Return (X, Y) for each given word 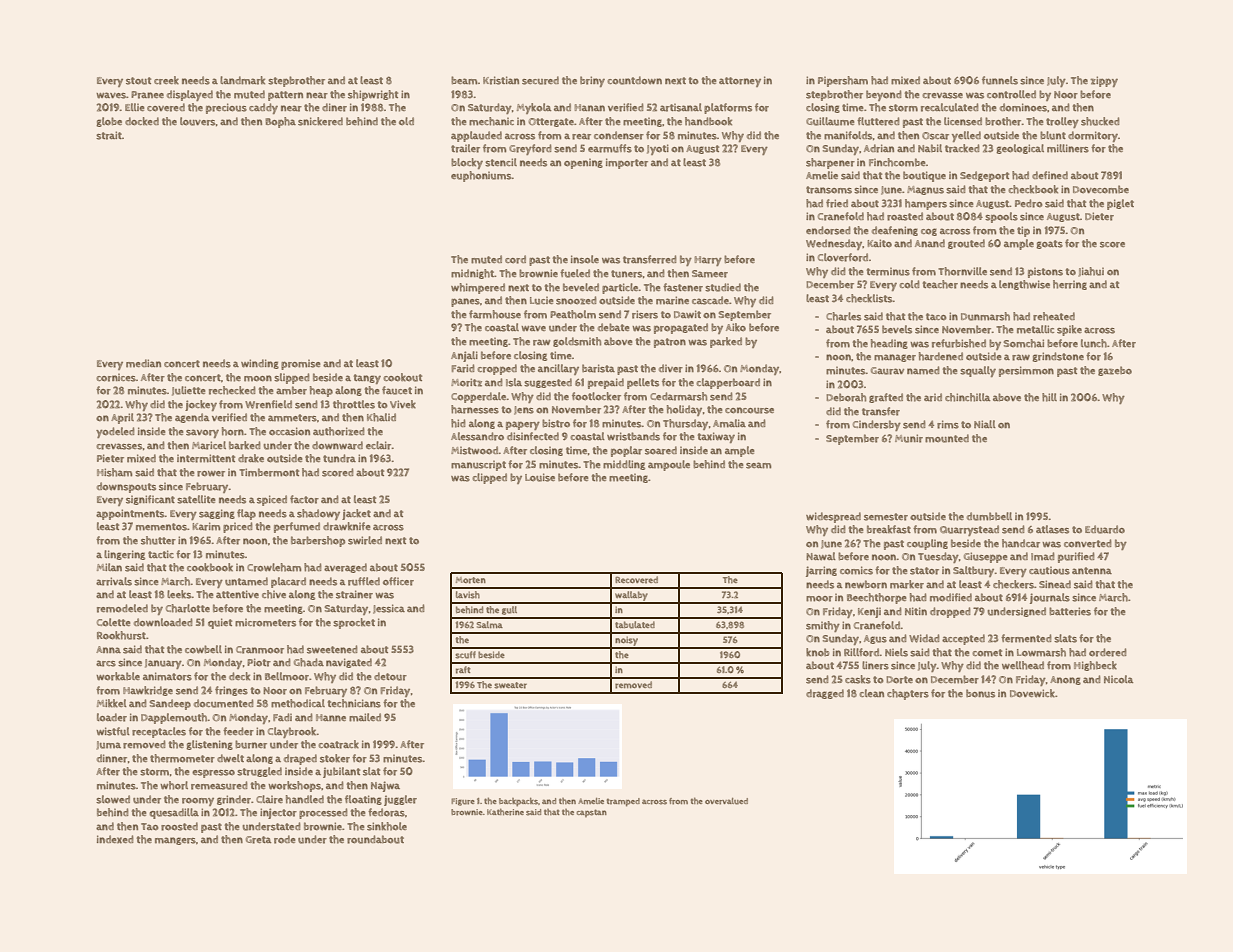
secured (540, 80)
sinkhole (387, 826)
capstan (592, 813)
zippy (1104, 81)
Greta (258, 840)
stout (138, 81)
